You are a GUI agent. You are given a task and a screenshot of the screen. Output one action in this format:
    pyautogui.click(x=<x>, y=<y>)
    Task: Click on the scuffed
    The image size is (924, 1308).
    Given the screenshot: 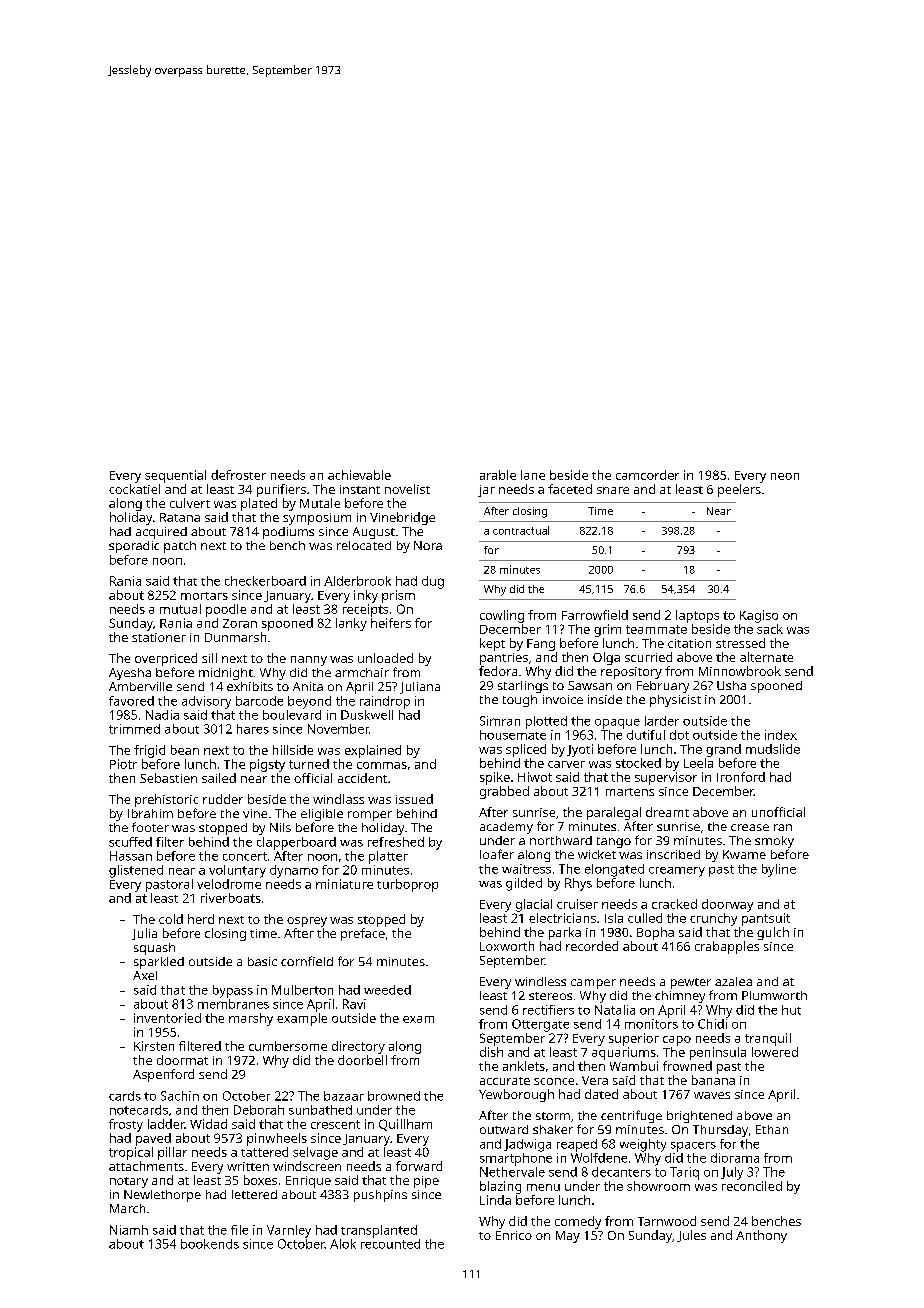 What is the action you would take?
    pyautogui.click(x=130, y=842)
